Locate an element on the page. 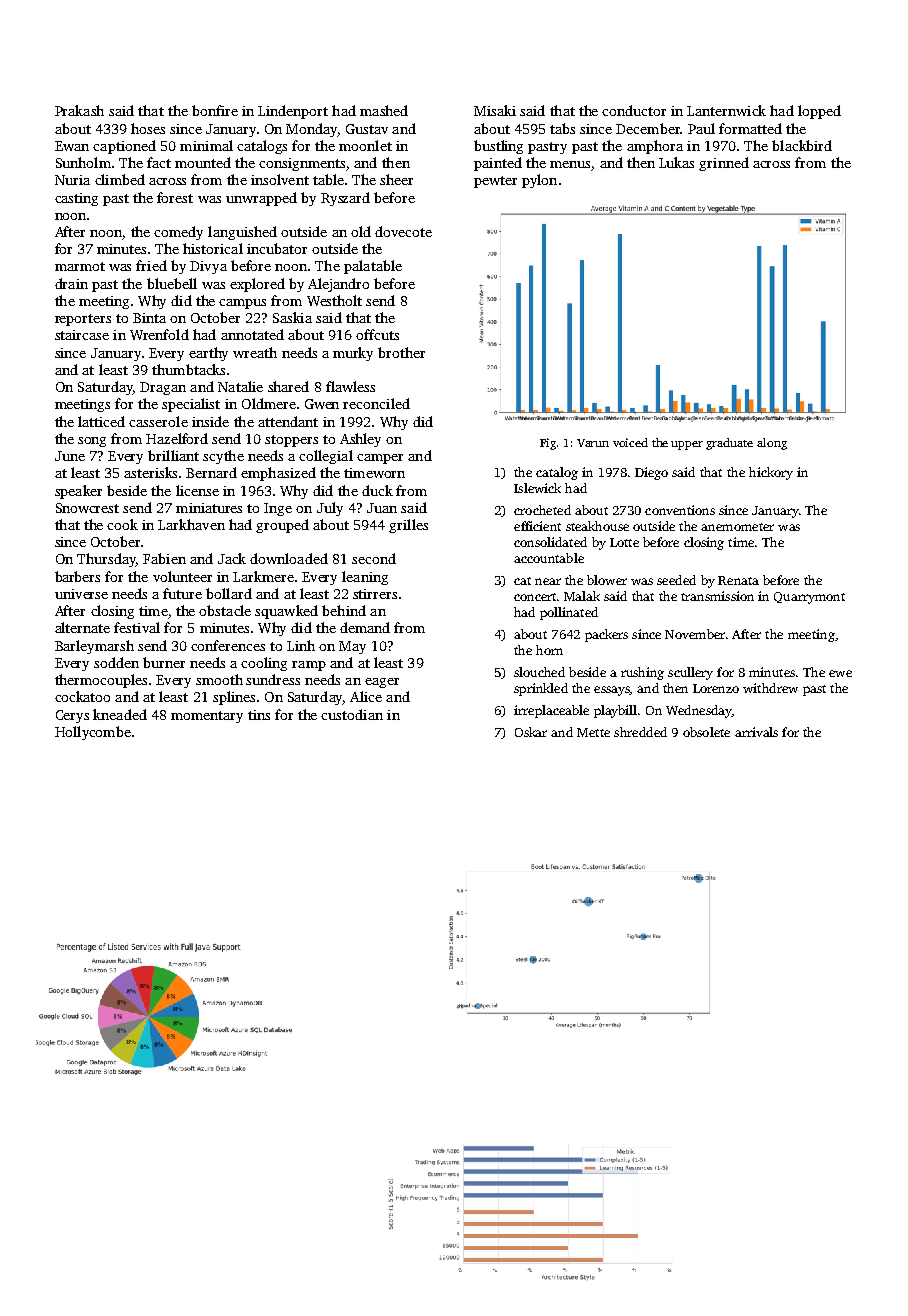 The width and height of the page is (908, 1316). Nuria is located at coordinates (72, 180).
